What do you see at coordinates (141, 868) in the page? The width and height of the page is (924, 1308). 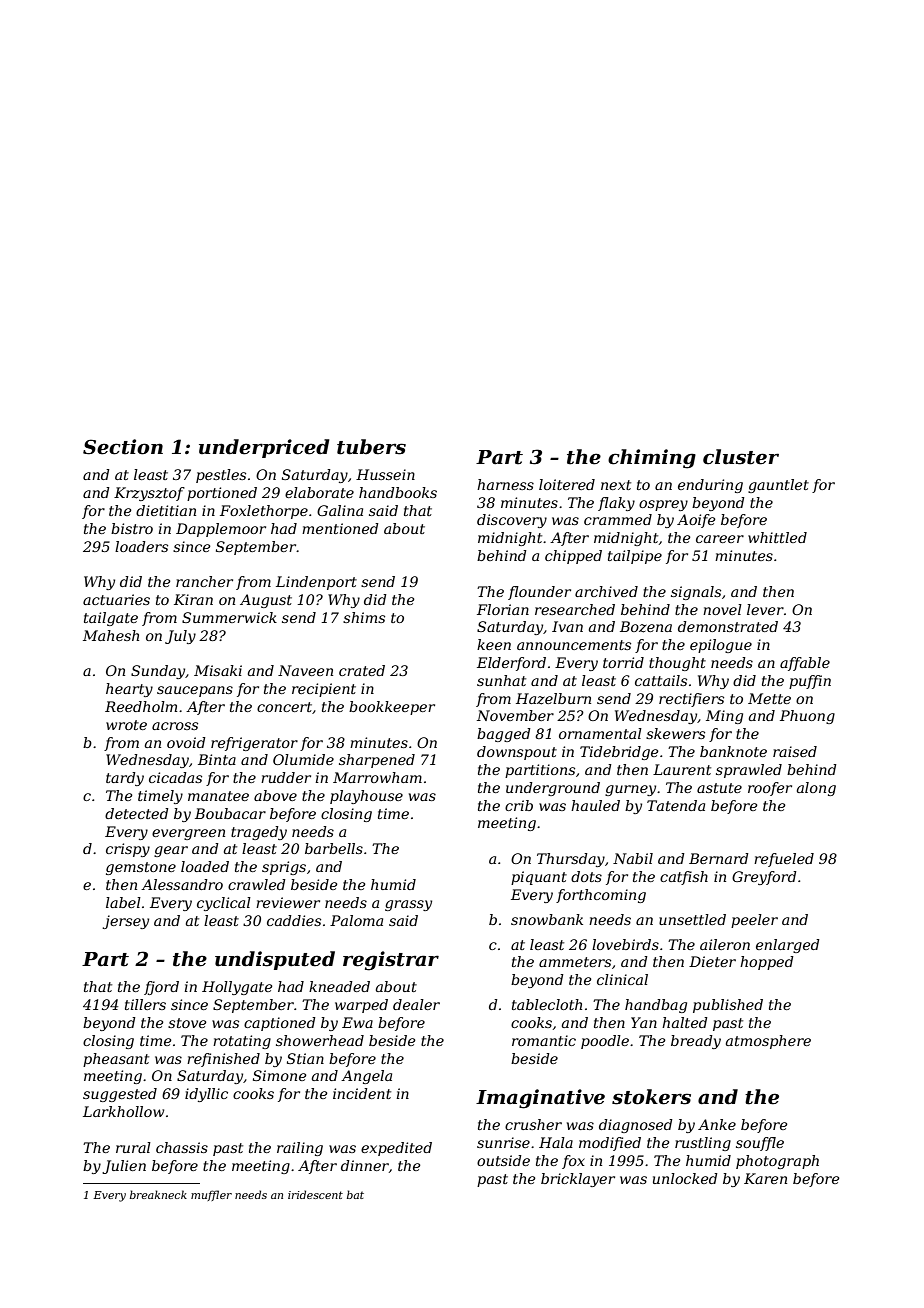 I see `gemstone` at bounding box center [141, 868].
